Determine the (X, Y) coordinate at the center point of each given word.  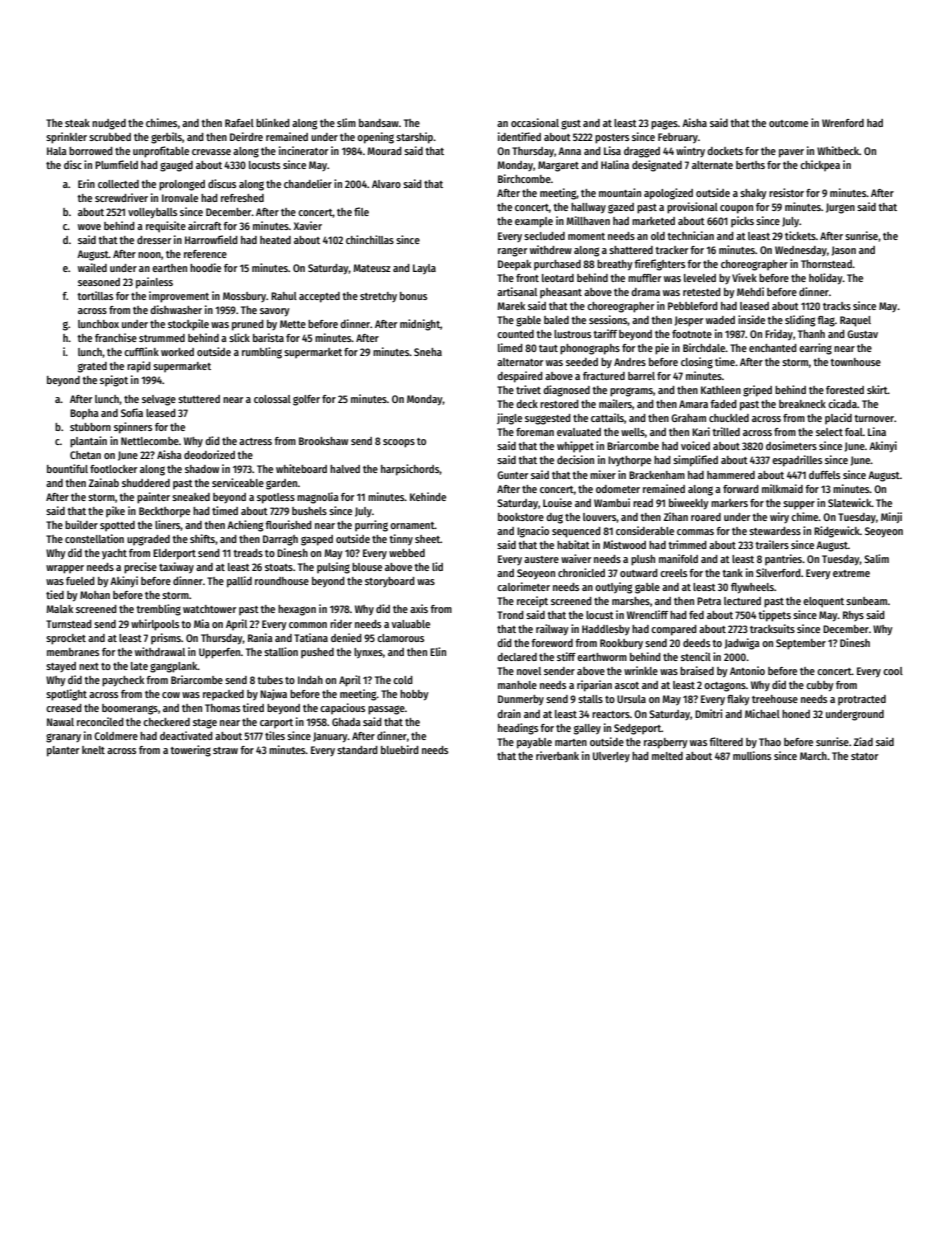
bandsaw (379, 123)
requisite (166, 227)
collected (118, 184)
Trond (510, 615)
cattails (607, 417)
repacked (223, 695)
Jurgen (840, 208)
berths (750, 165)
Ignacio (533, 532)
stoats (279, 567)
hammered (731, 475)
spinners (133, 428)
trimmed (687, 544)
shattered (631, 250)
